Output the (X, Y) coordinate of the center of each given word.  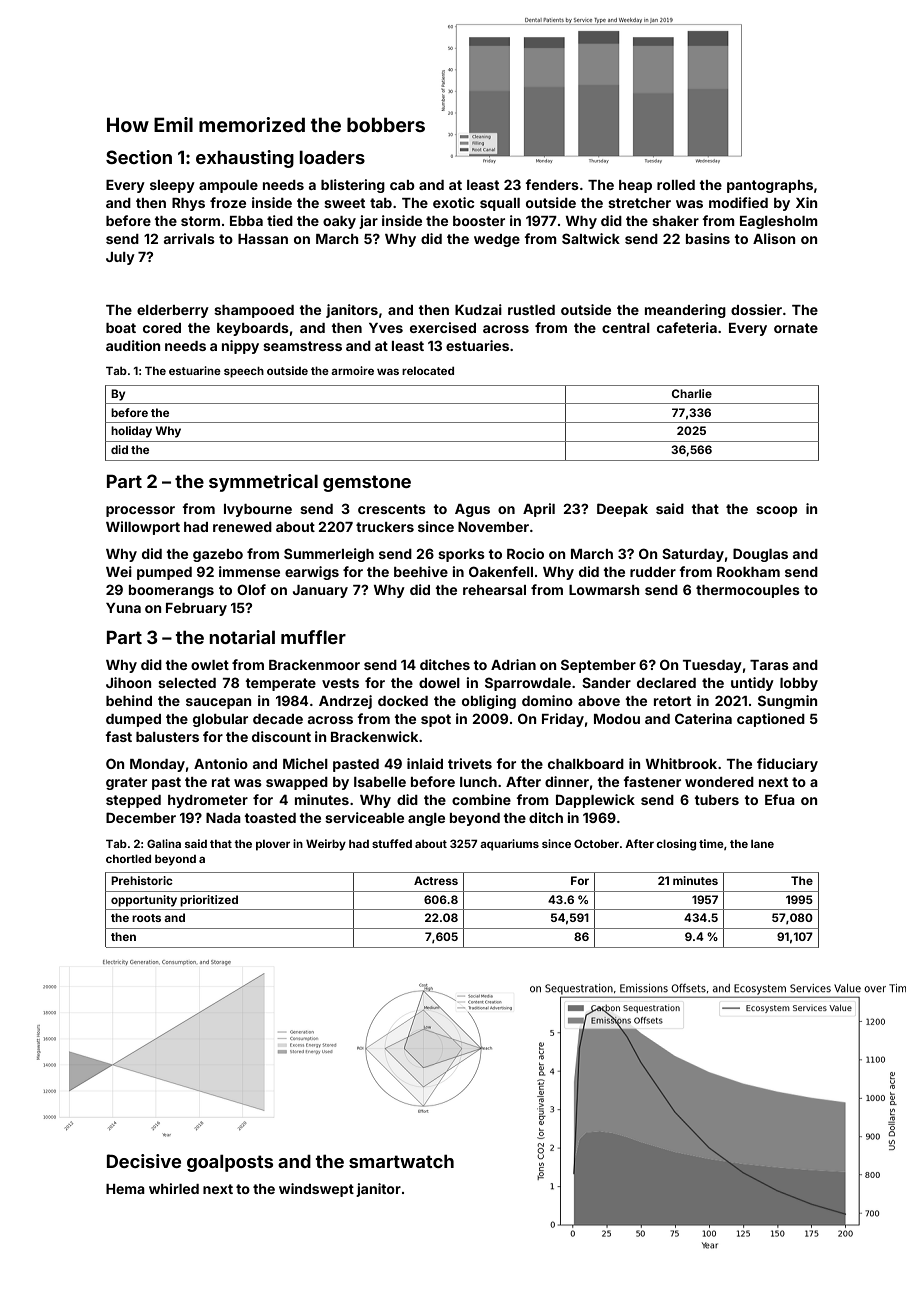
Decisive (144, 1161)
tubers (716, 800)
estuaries (477, 345)
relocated (428, 371)
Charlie (692, 393)
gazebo (218, 555)
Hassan (263, 239)
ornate (796, 328)
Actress (436, 880)
